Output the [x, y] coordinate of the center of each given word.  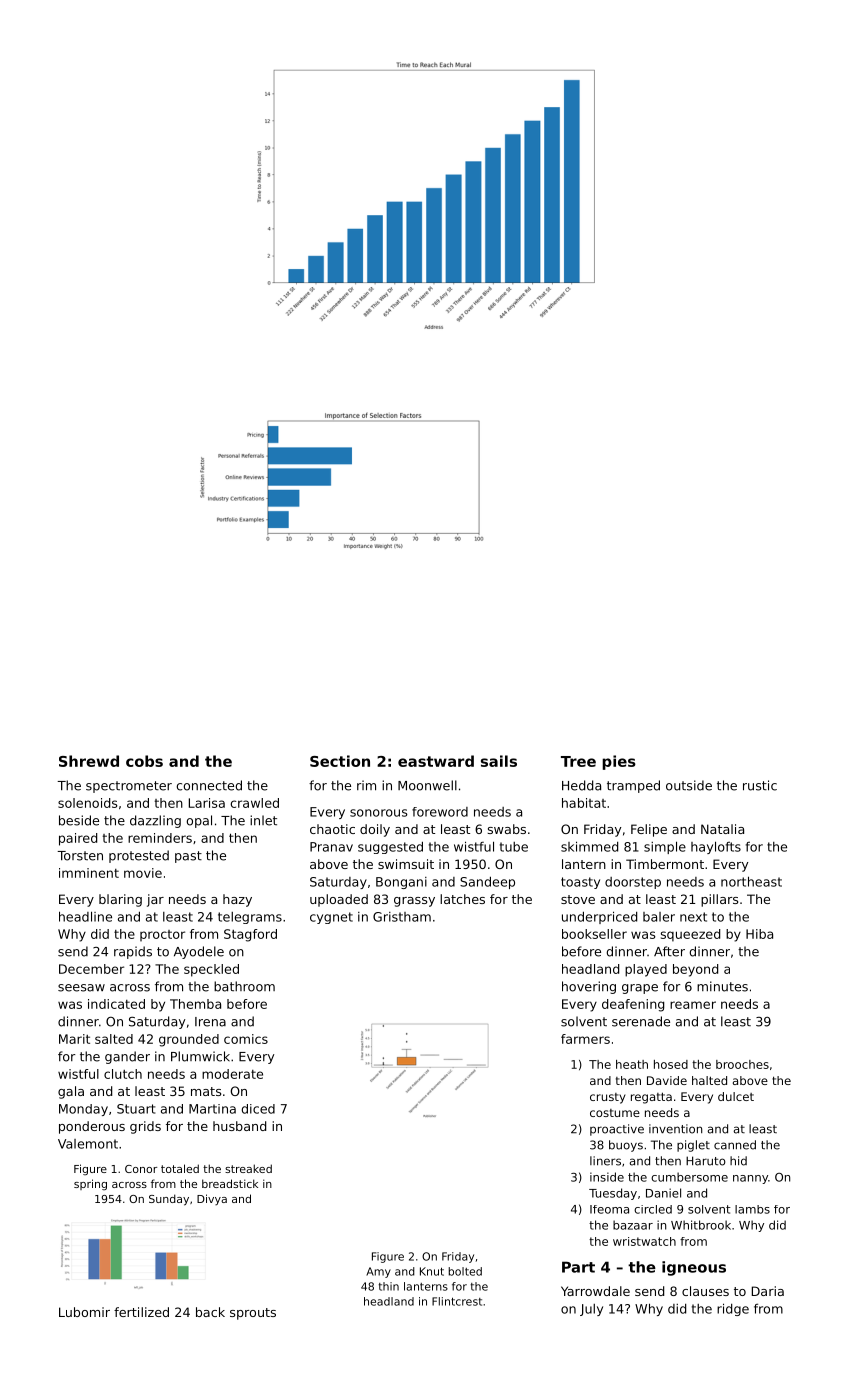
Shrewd [89, 761]
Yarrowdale [595, 1291]
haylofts [716, 847]
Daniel [663, 1193]
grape [640, 989]
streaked [248, 1168]
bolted [465, 1271]
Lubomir [84, 1312]
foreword [440, 812]
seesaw [81, 988]
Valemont [88, 1144]
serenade [641, 1021]
